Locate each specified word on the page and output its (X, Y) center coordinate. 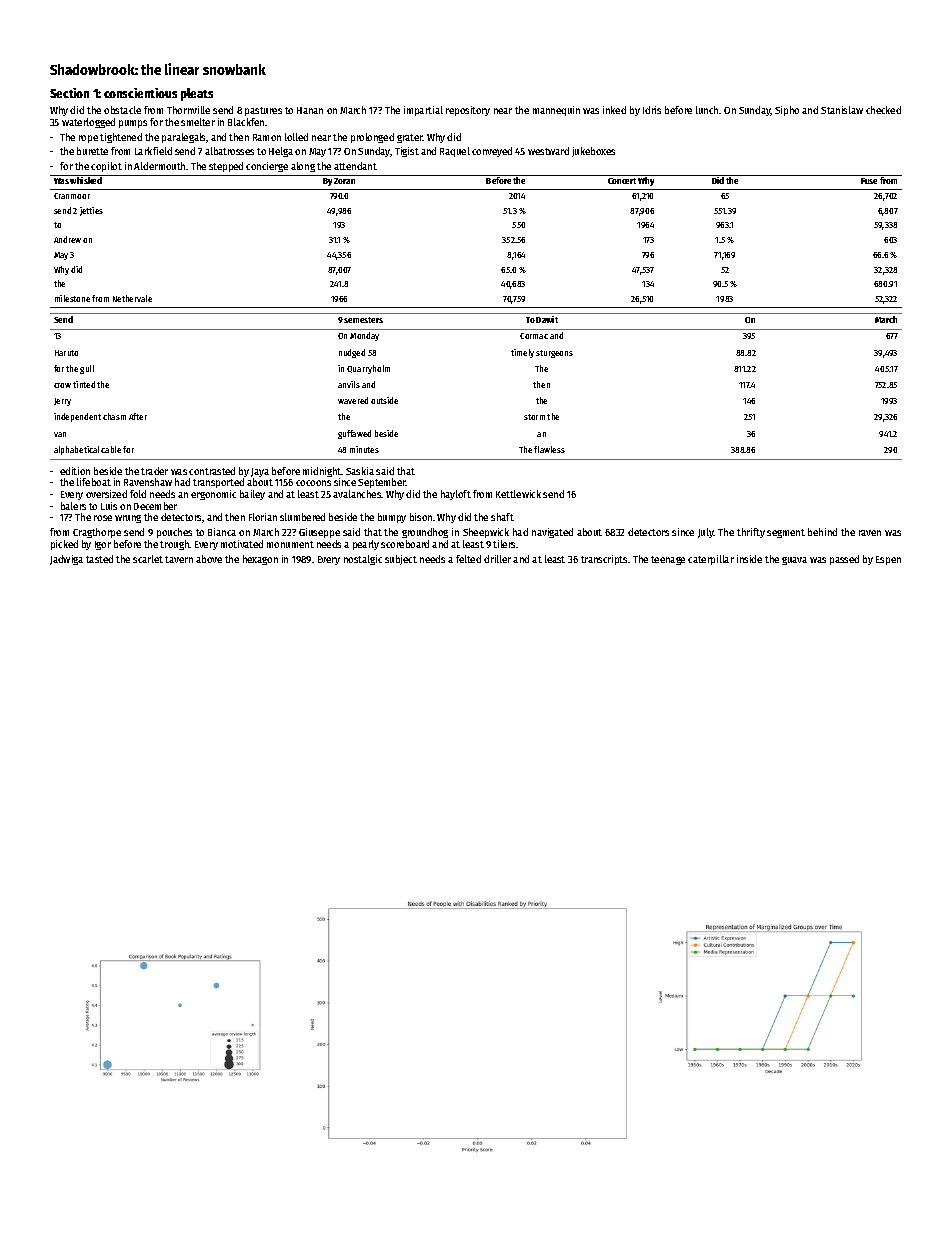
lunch (707, 110)
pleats (197, 94)
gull (87, 369)
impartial (423, 111)
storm (534, 417)
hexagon (260, 560)
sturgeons (554, 354)
